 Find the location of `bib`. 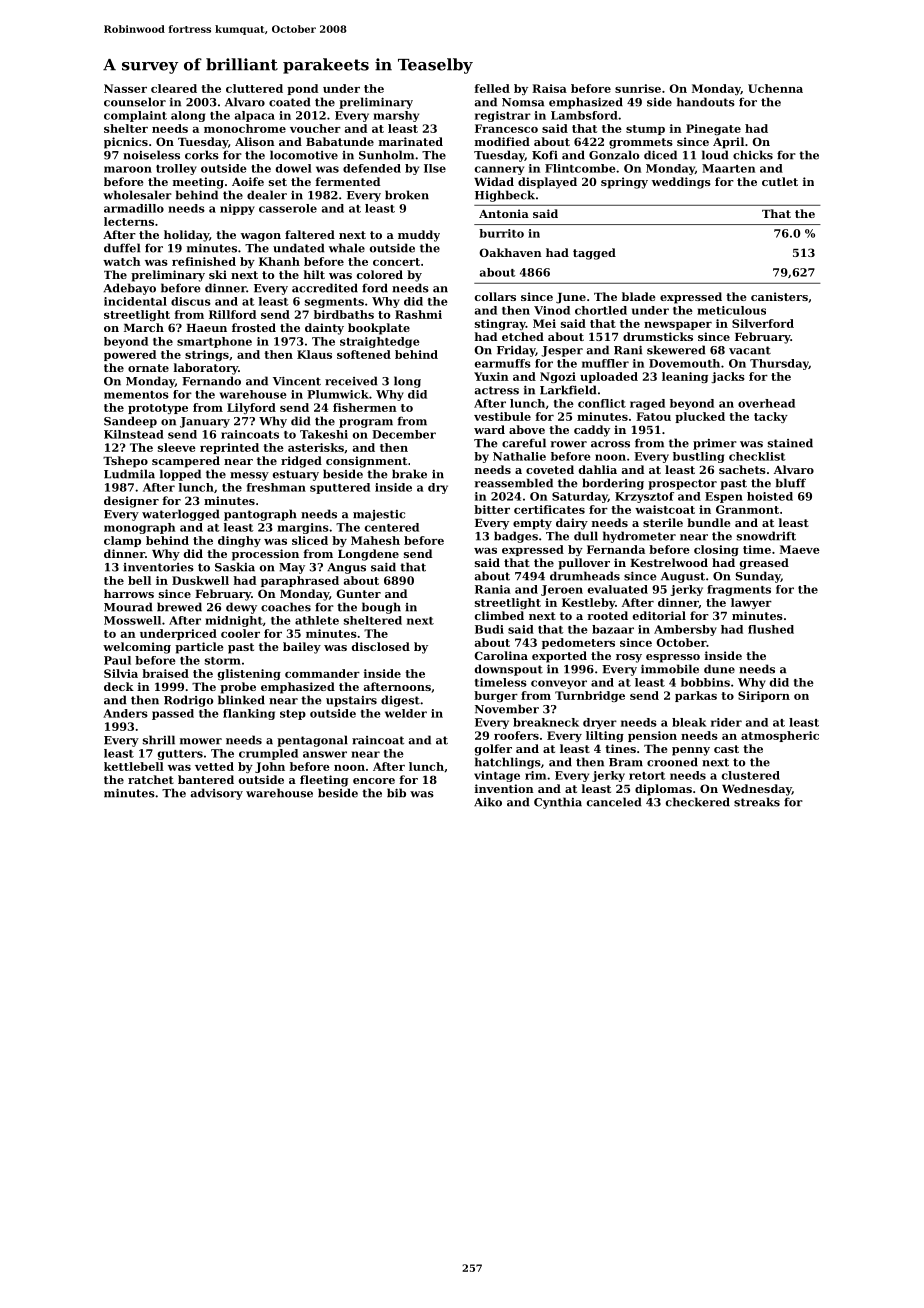

bib is located at coordinates (396, 793).
